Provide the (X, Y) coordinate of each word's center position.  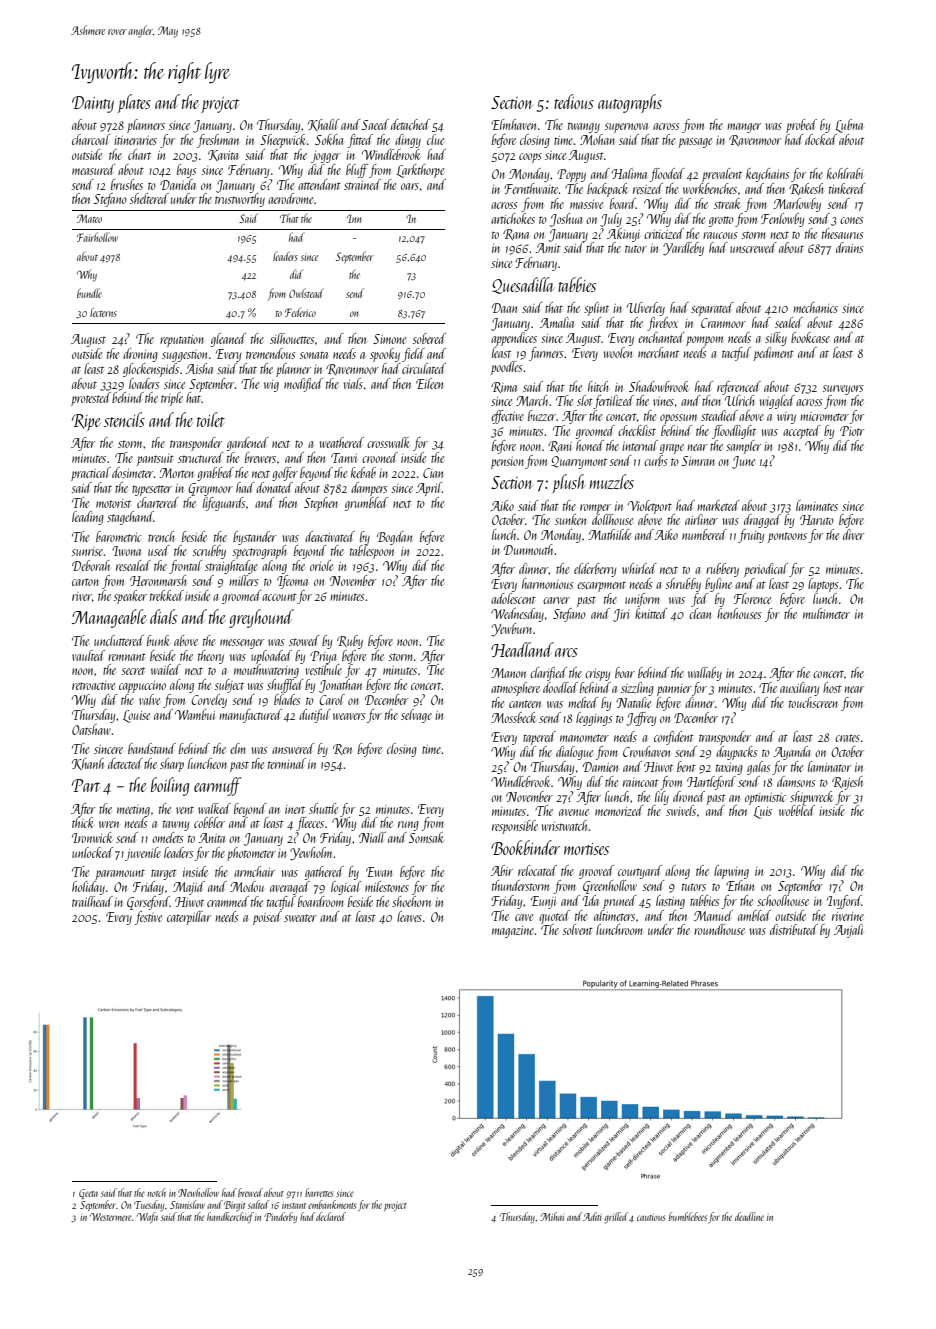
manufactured (250, 716)
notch (156, 1192)
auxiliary (799, 689)
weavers (349, 716)
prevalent (722, 175)
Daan (504, 308)
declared (331, 1216)
